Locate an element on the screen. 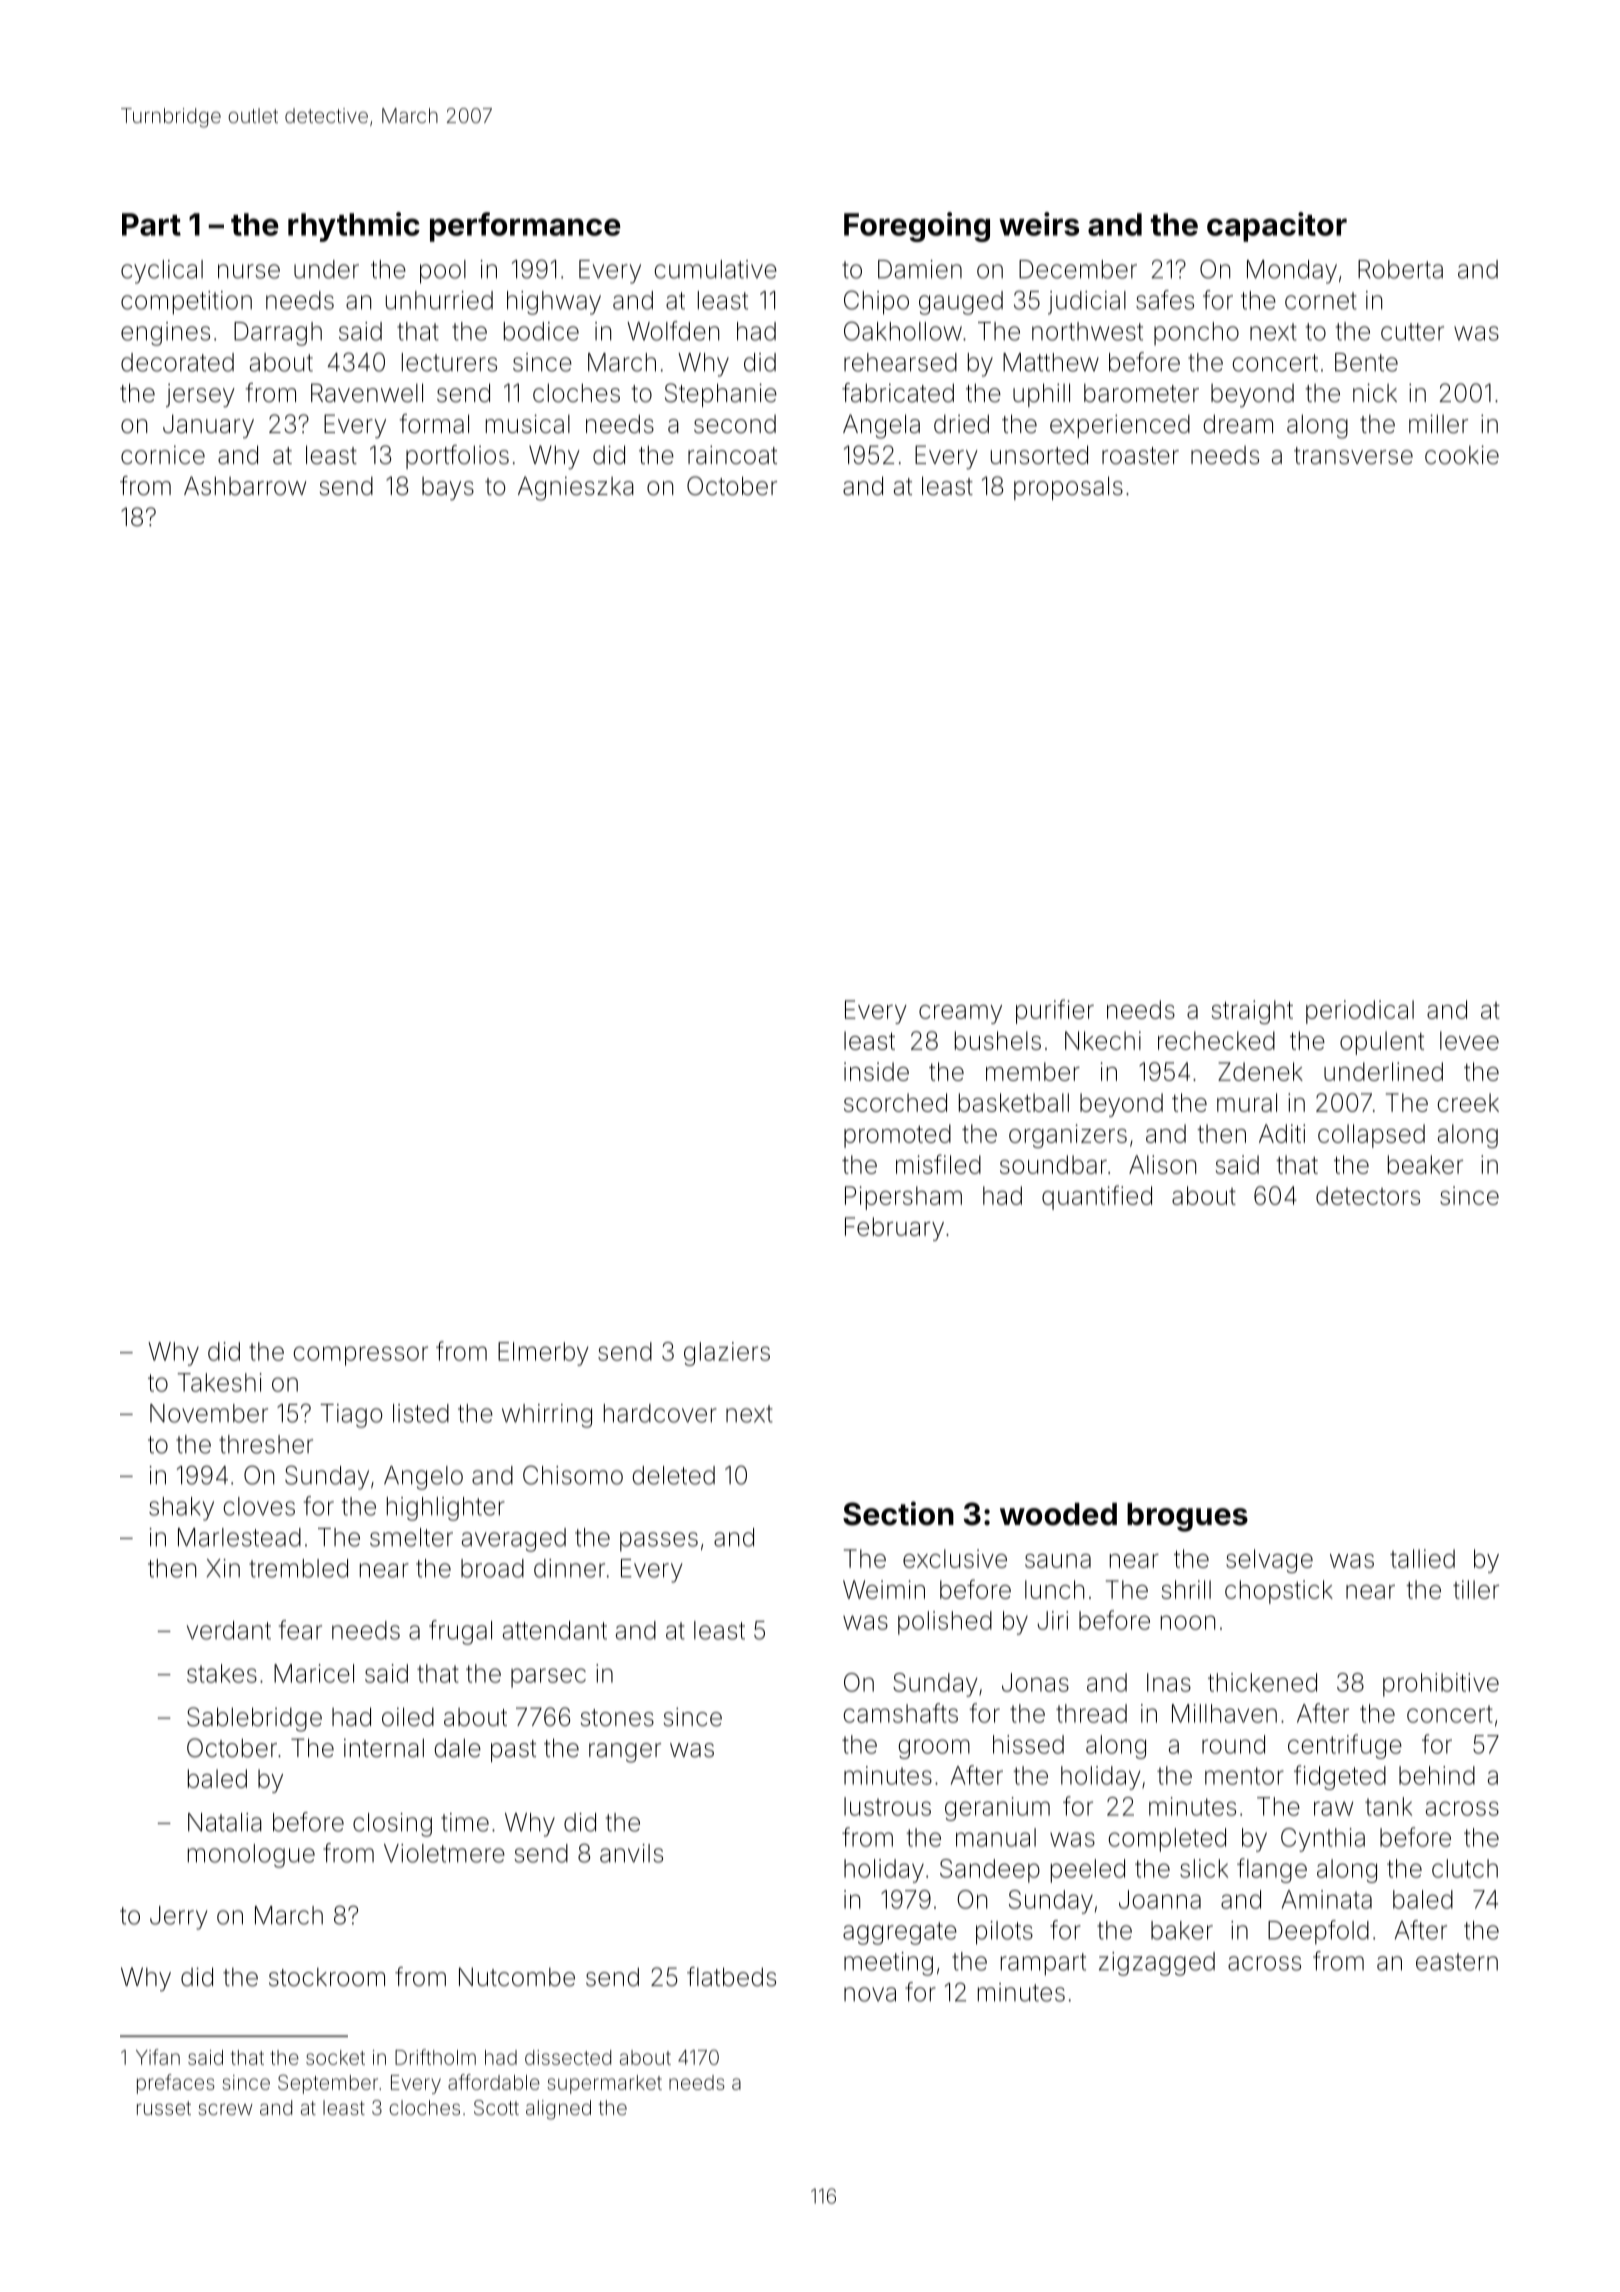  Elmerby is located at coordinates (543, 1354).
